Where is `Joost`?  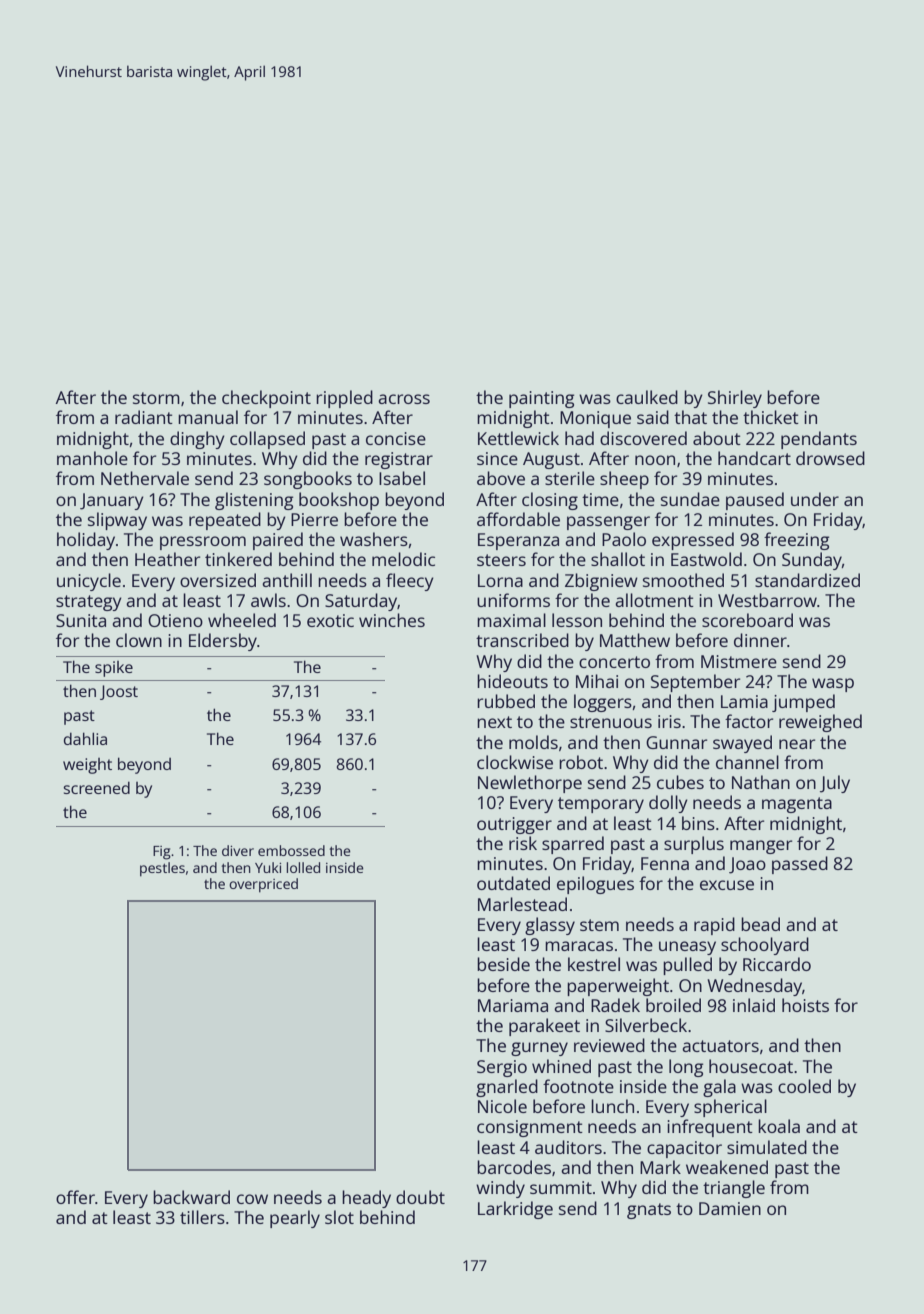 Joost is located at coordinates (119, 692).
